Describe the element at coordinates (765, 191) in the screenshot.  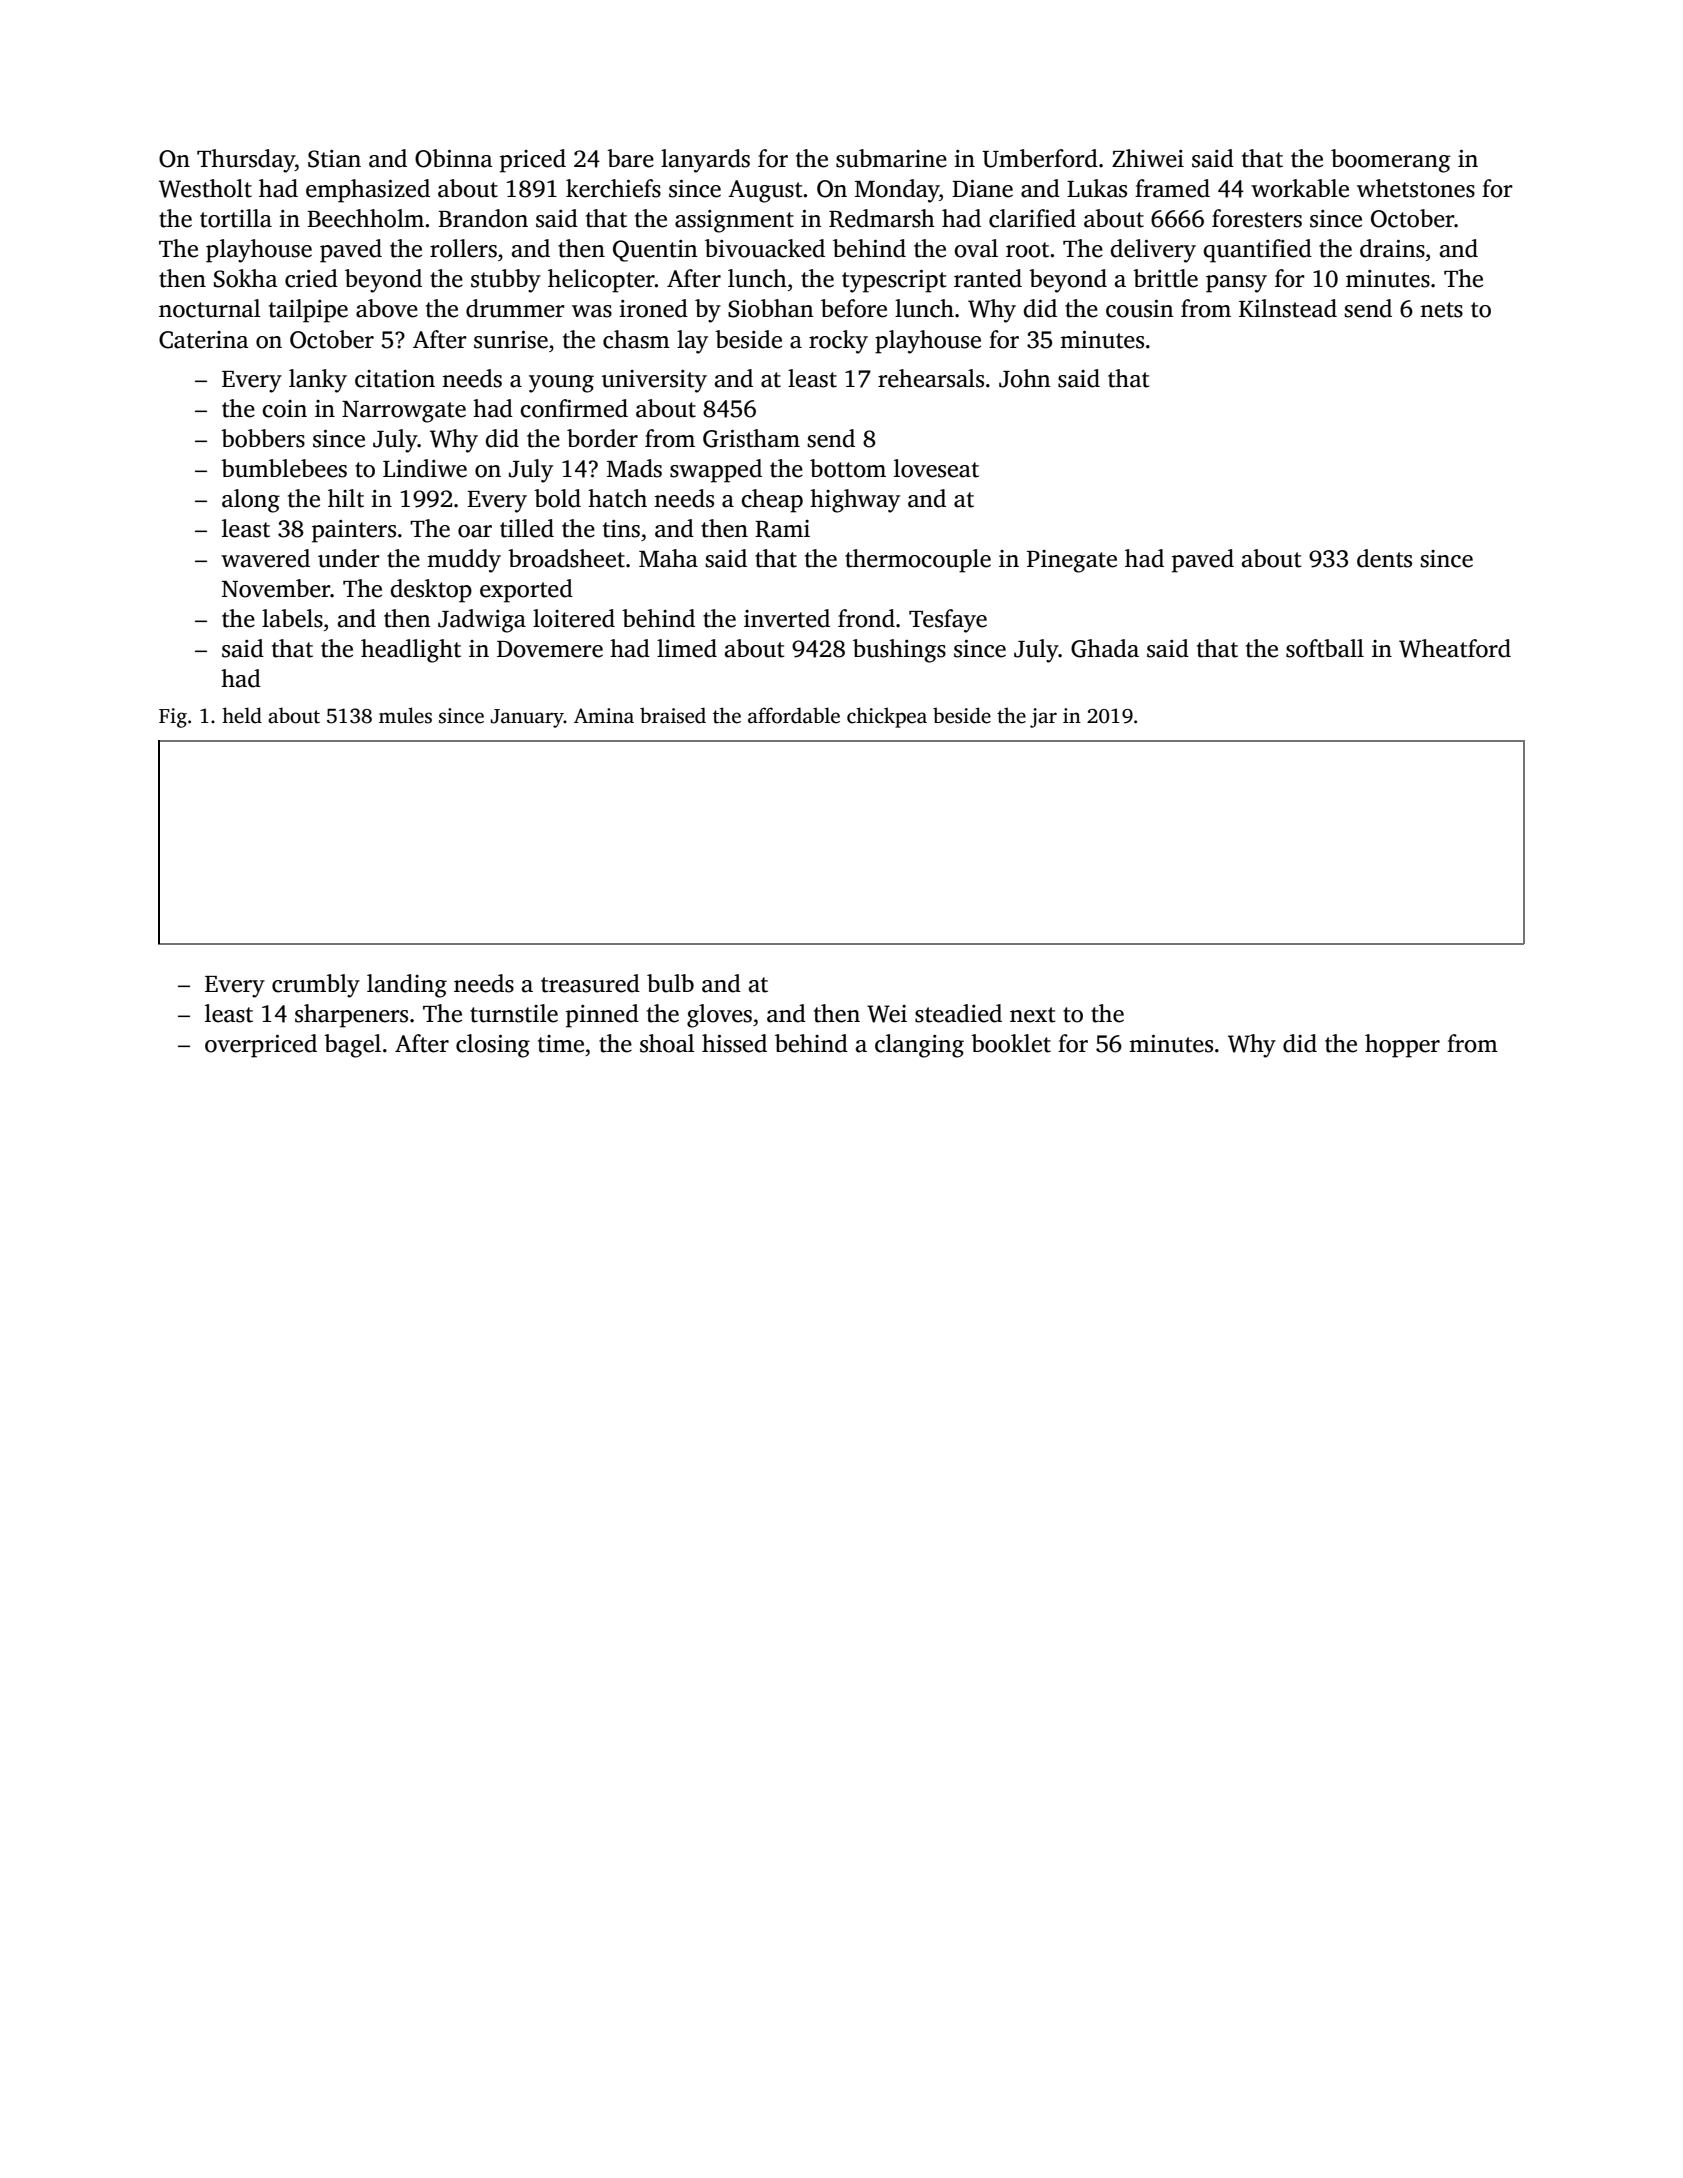
I see `August` at that location.
